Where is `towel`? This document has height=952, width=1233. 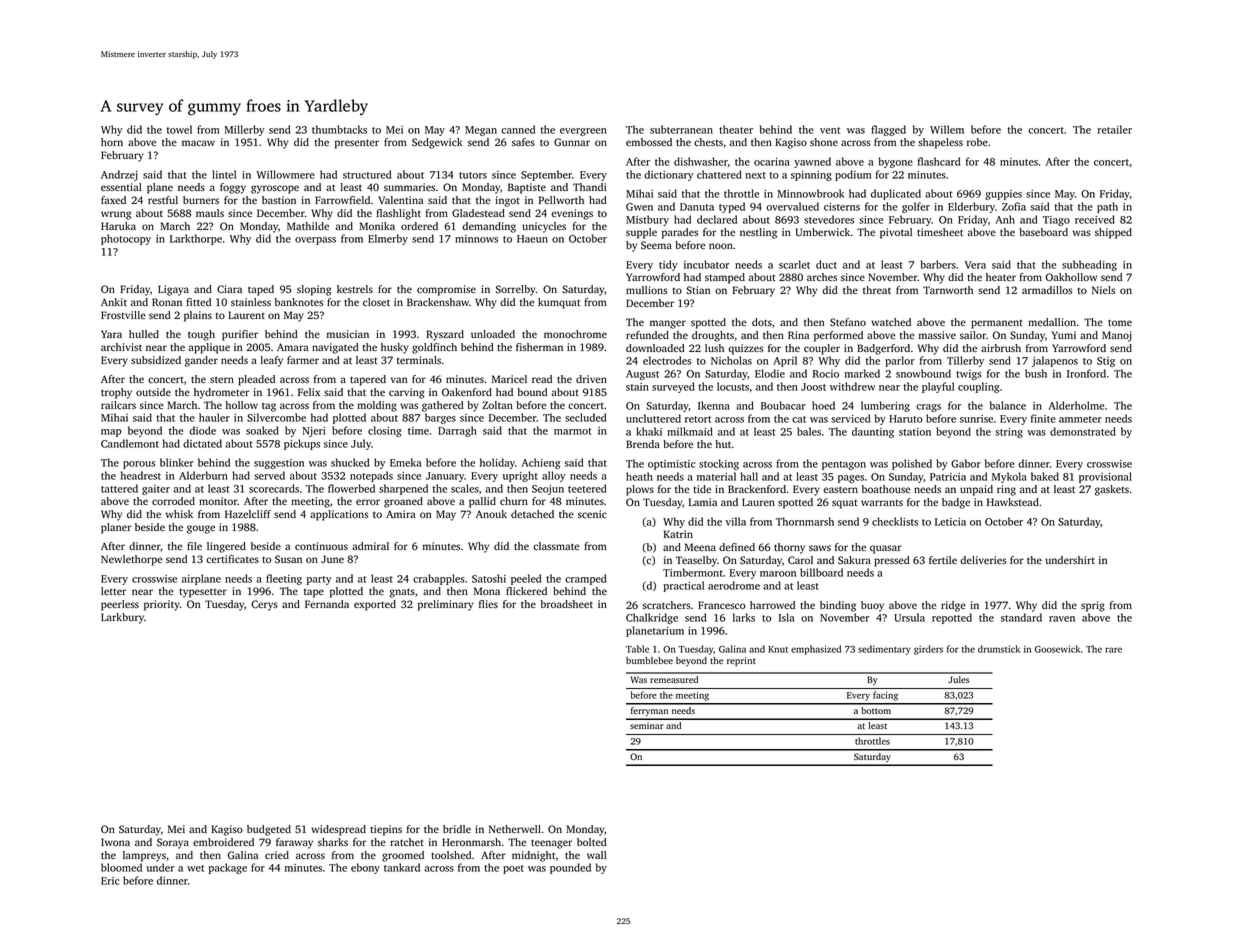 towel is located at coordinates (179, 129).
